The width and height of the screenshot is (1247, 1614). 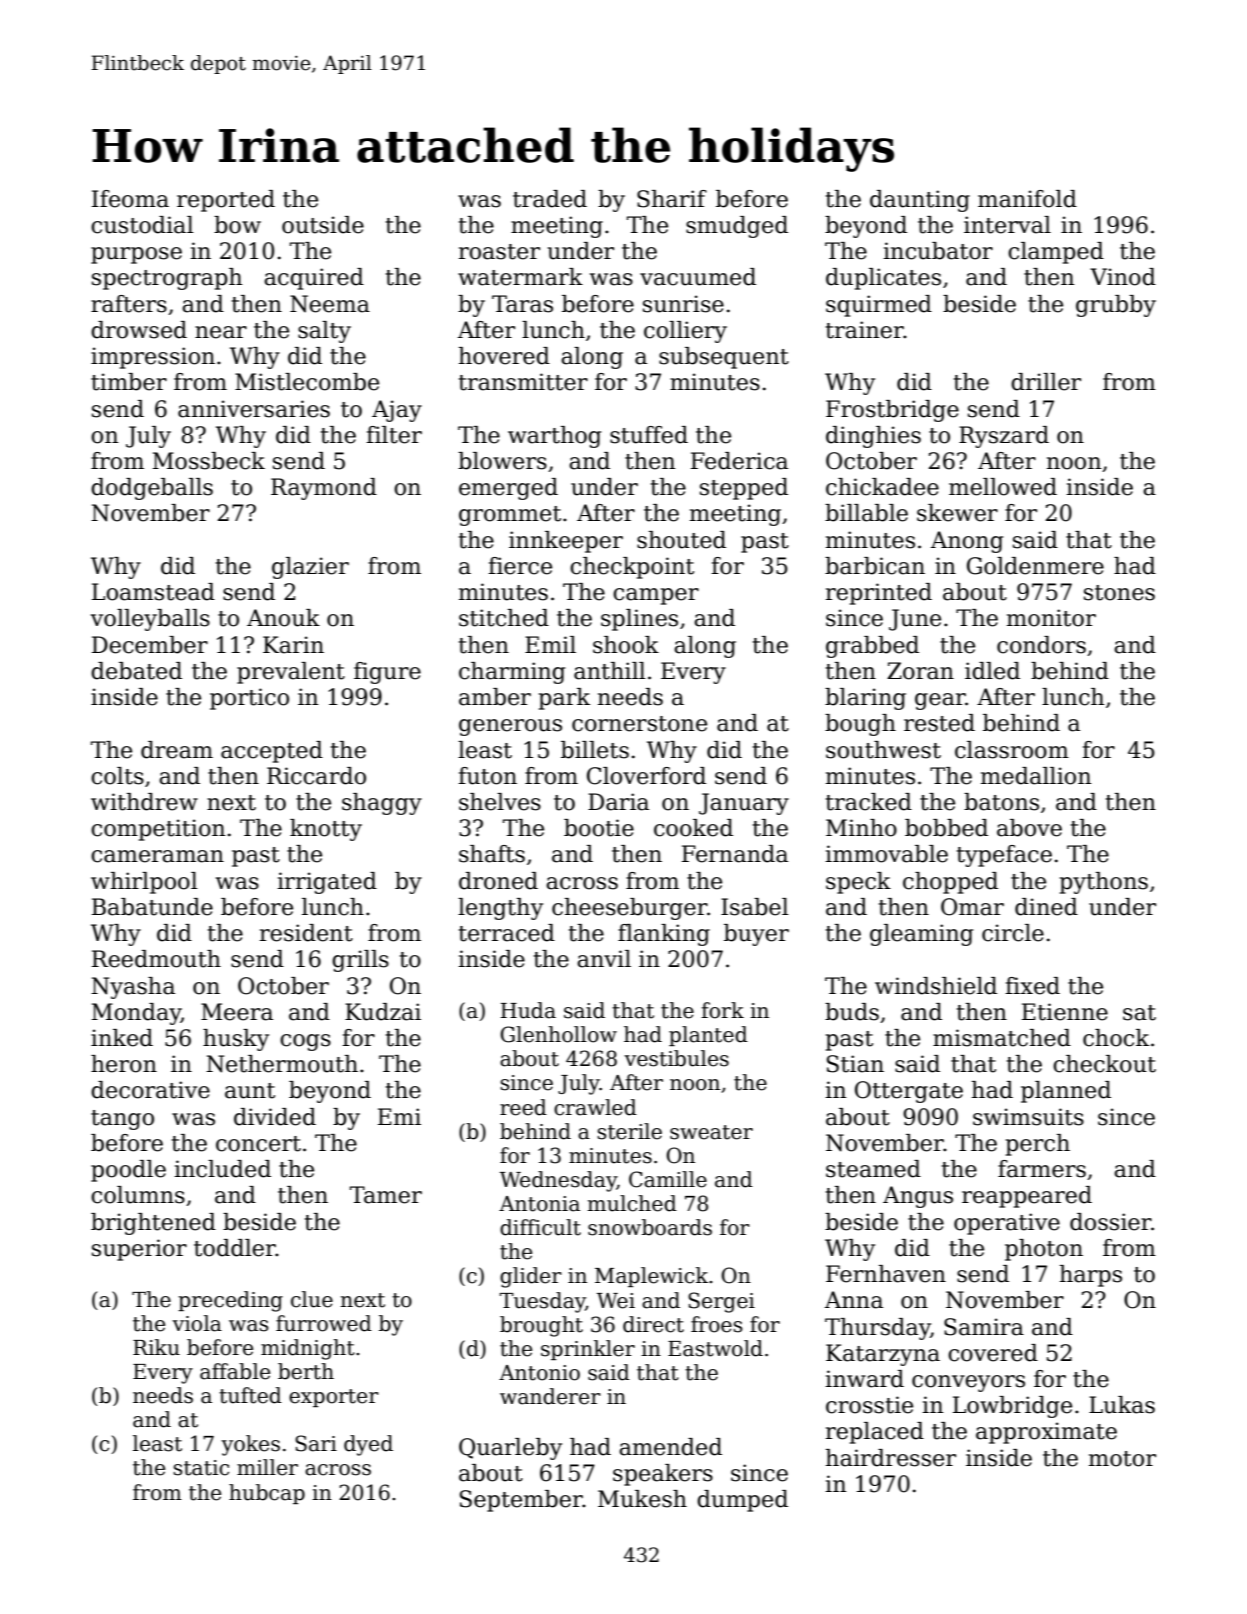 What do you see at coordinates (892, 411) in the screenshot?
I see `Frostbridge` at bounding box center [892, 411].
